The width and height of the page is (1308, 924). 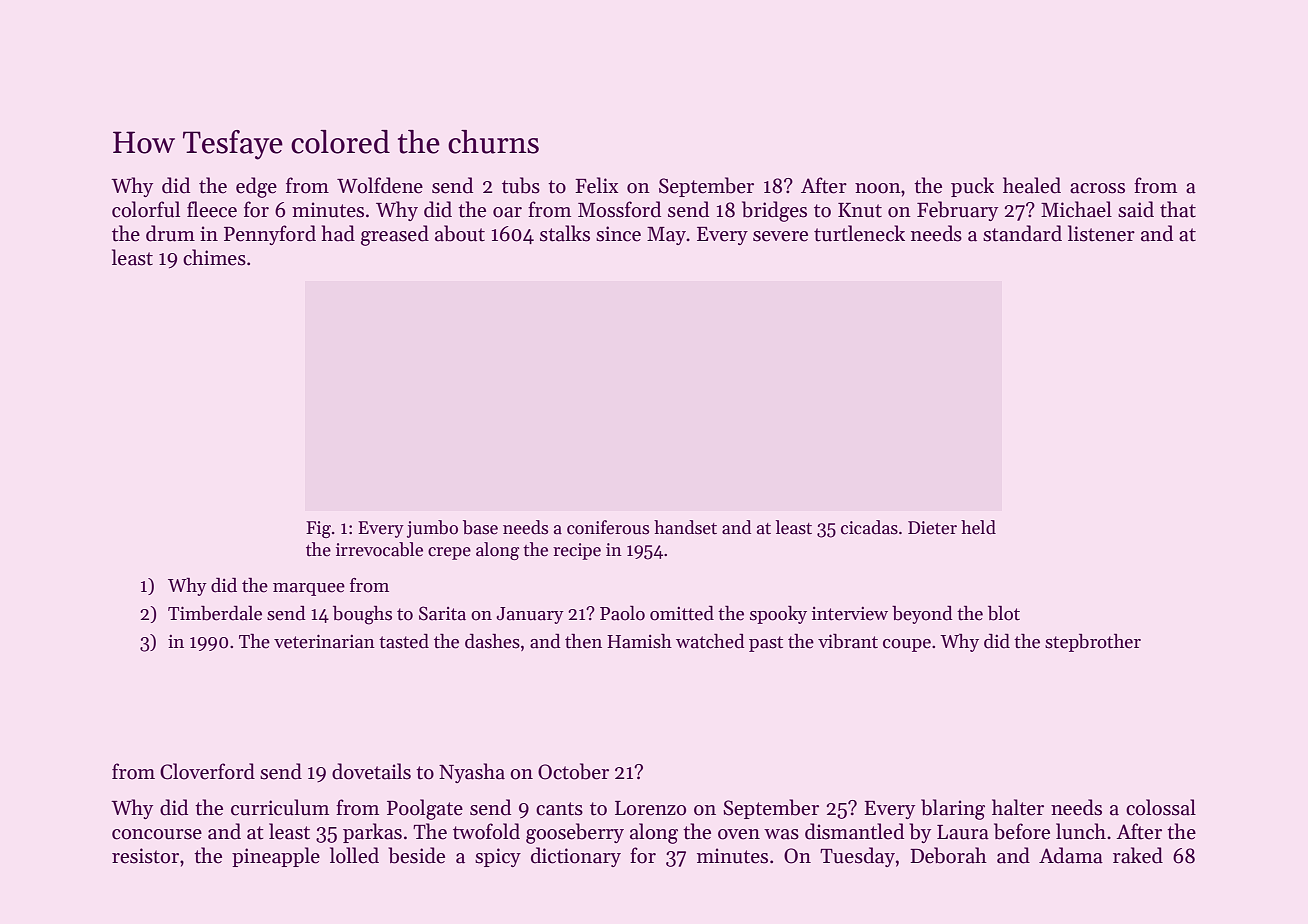 I want to click on Adama, so click(x=1071, y=855).
